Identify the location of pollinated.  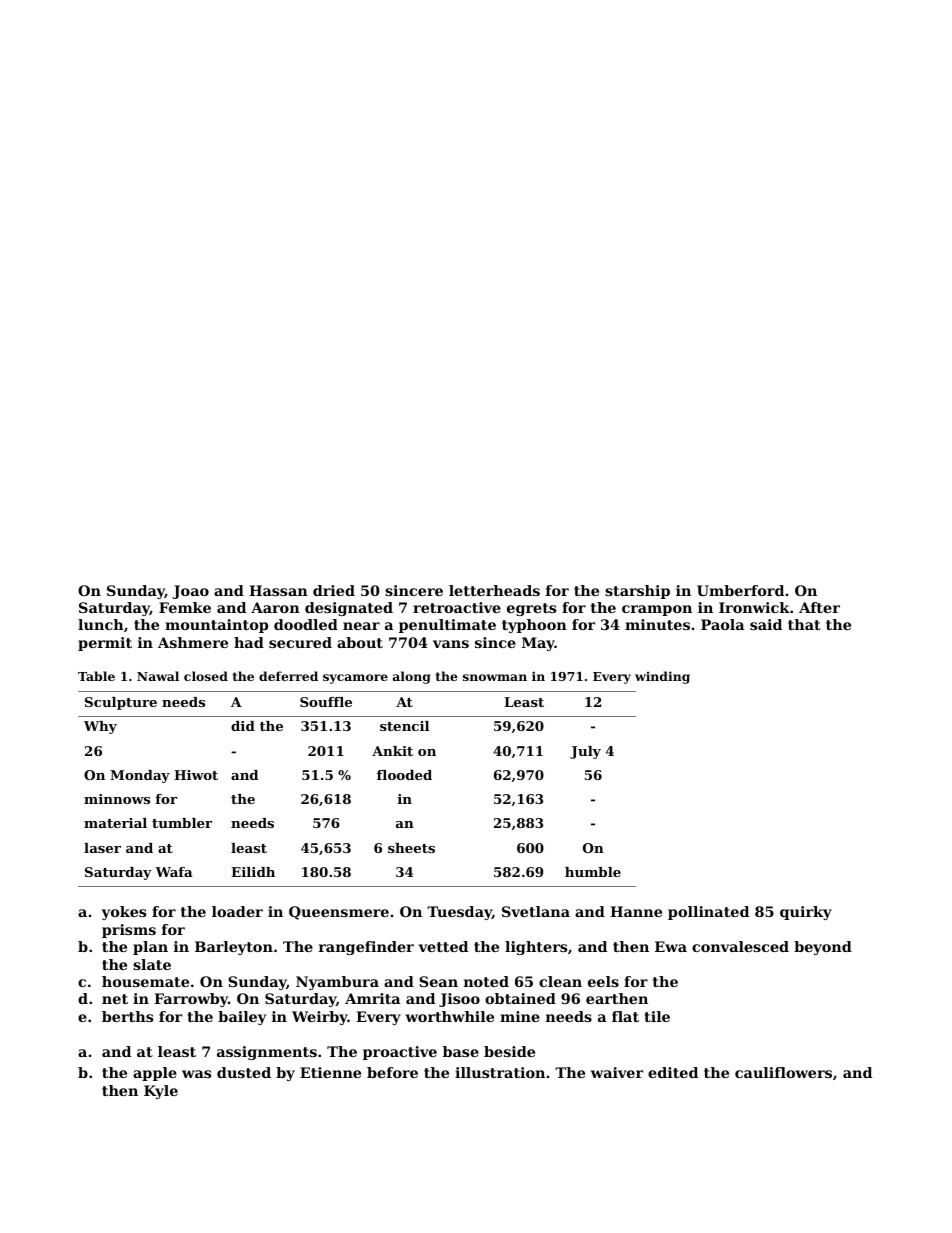
(708, 913).
